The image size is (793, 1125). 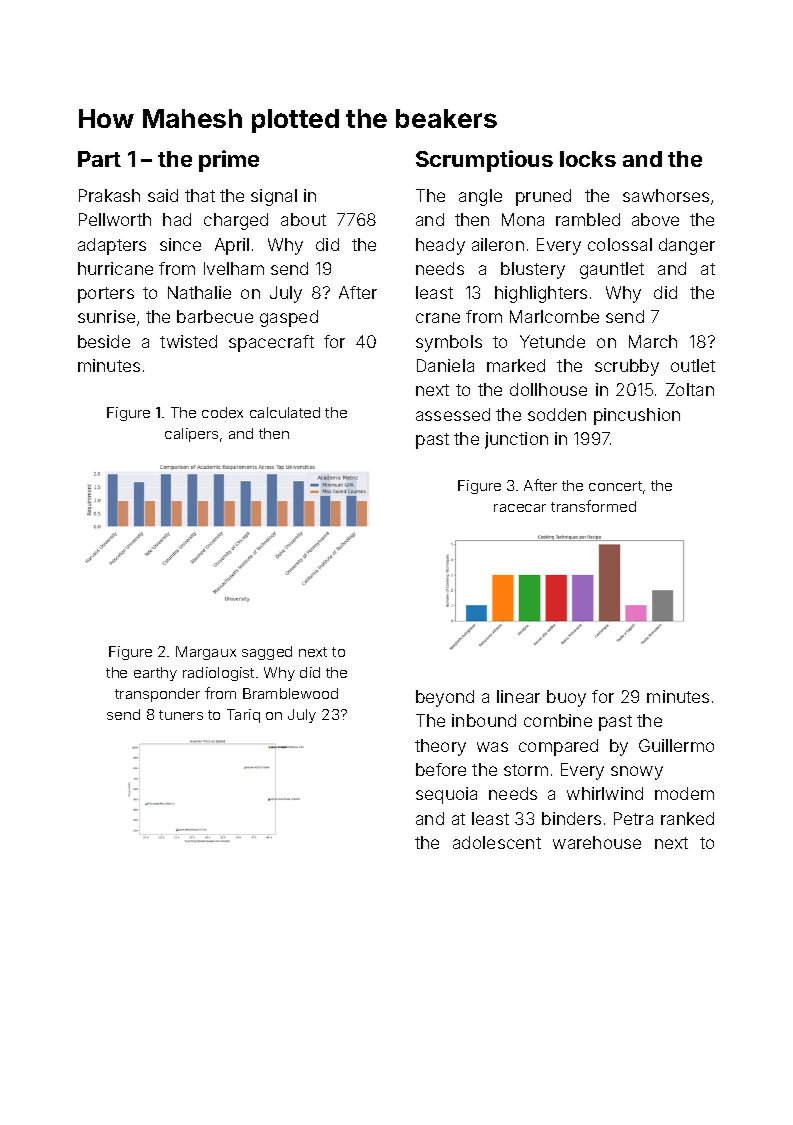 What do you see at coordinates (446, 795) in the screenshot?
I see `sequoia` at bounding box center [446, 795].
